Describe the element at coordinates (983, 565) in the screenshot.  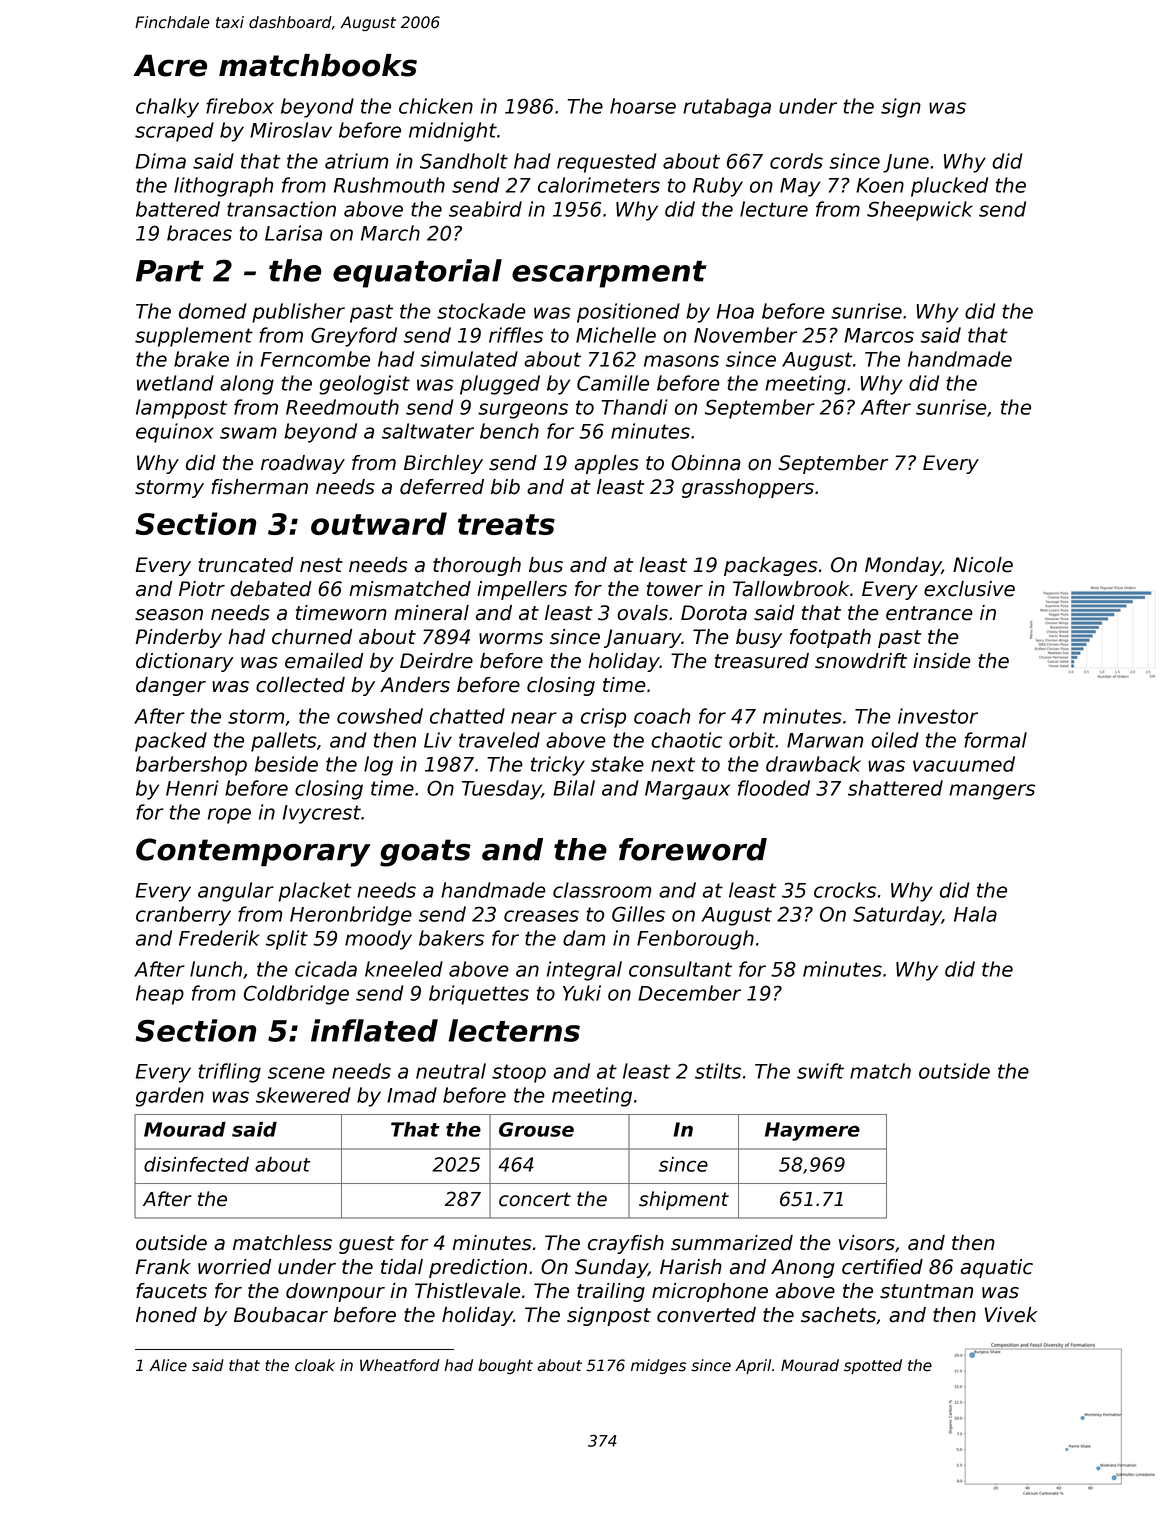
I see `Nicole` at that location.
